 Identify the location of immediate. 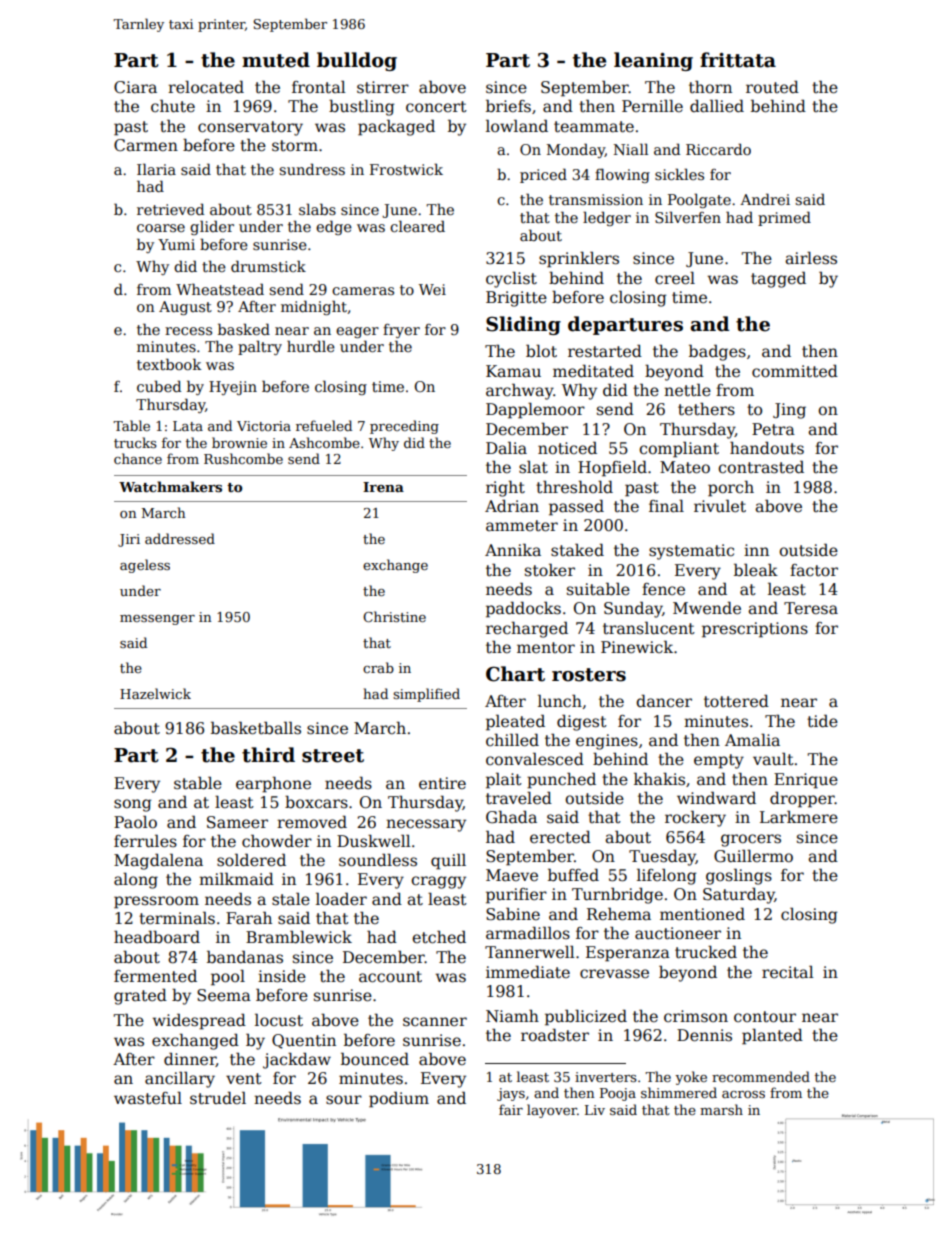
(528, 972).
